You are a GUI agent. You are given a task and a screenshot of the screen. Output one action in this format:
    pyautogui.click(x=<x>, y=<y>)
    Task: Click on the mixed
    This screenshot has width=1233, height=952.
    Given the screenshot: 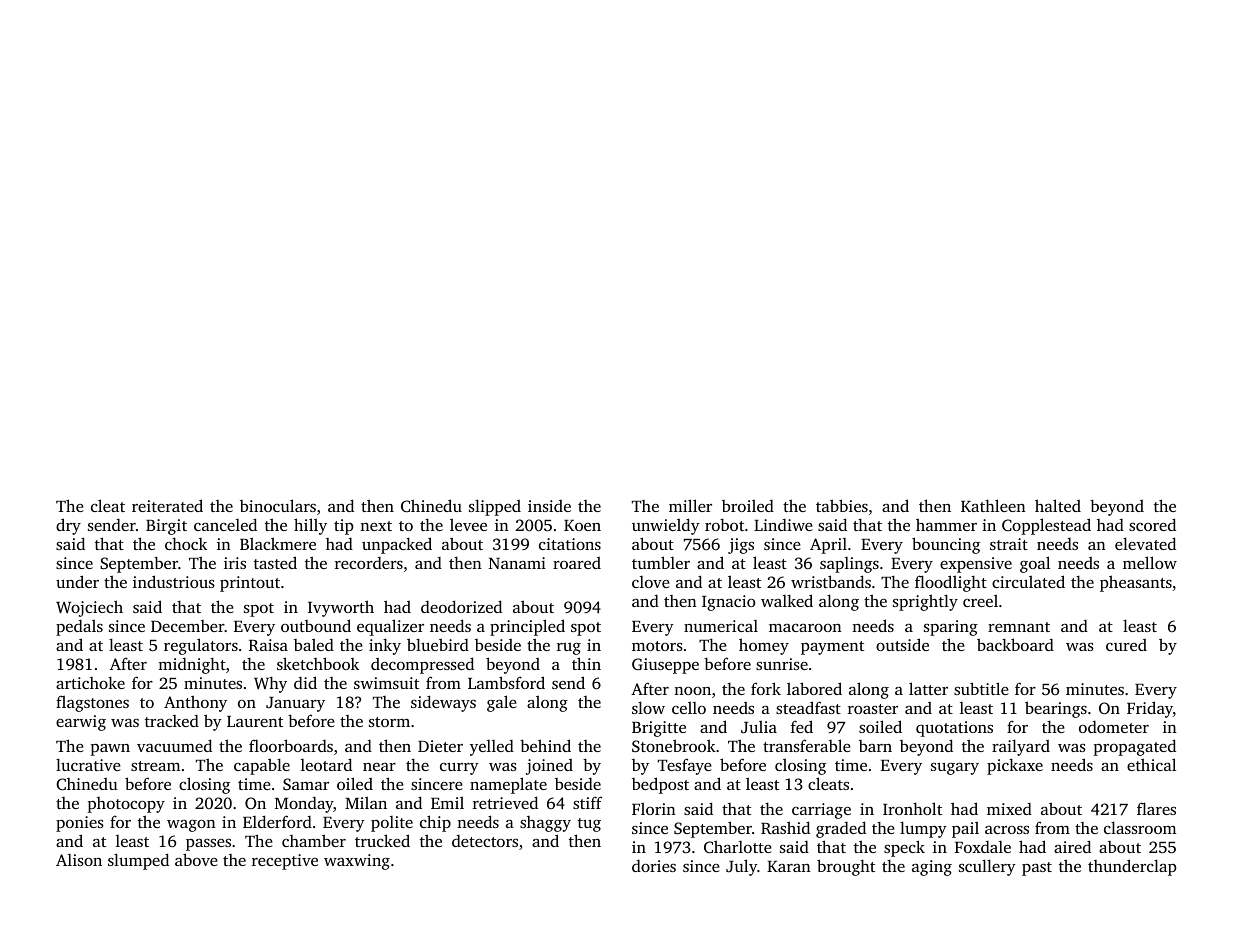 What is the action you would take?
    pyautogui.click(x=1009, y=809)
